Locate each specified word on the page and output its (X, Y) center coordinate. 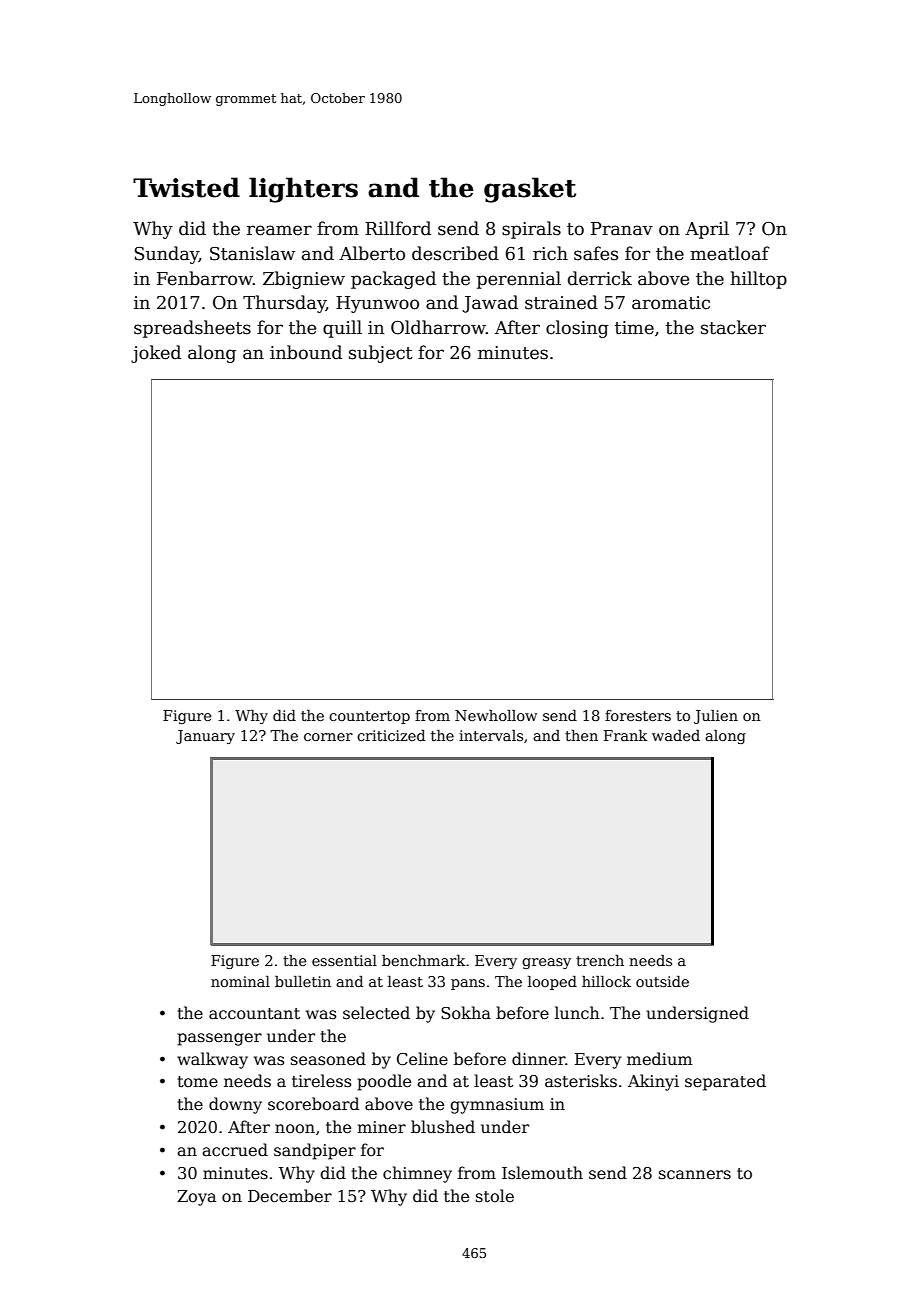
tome (198, 1082)
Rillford (398, 228)
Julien (716, 717)
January (205, 737)
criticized (391, 735)
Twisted (186, 187)
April (707, 230)
